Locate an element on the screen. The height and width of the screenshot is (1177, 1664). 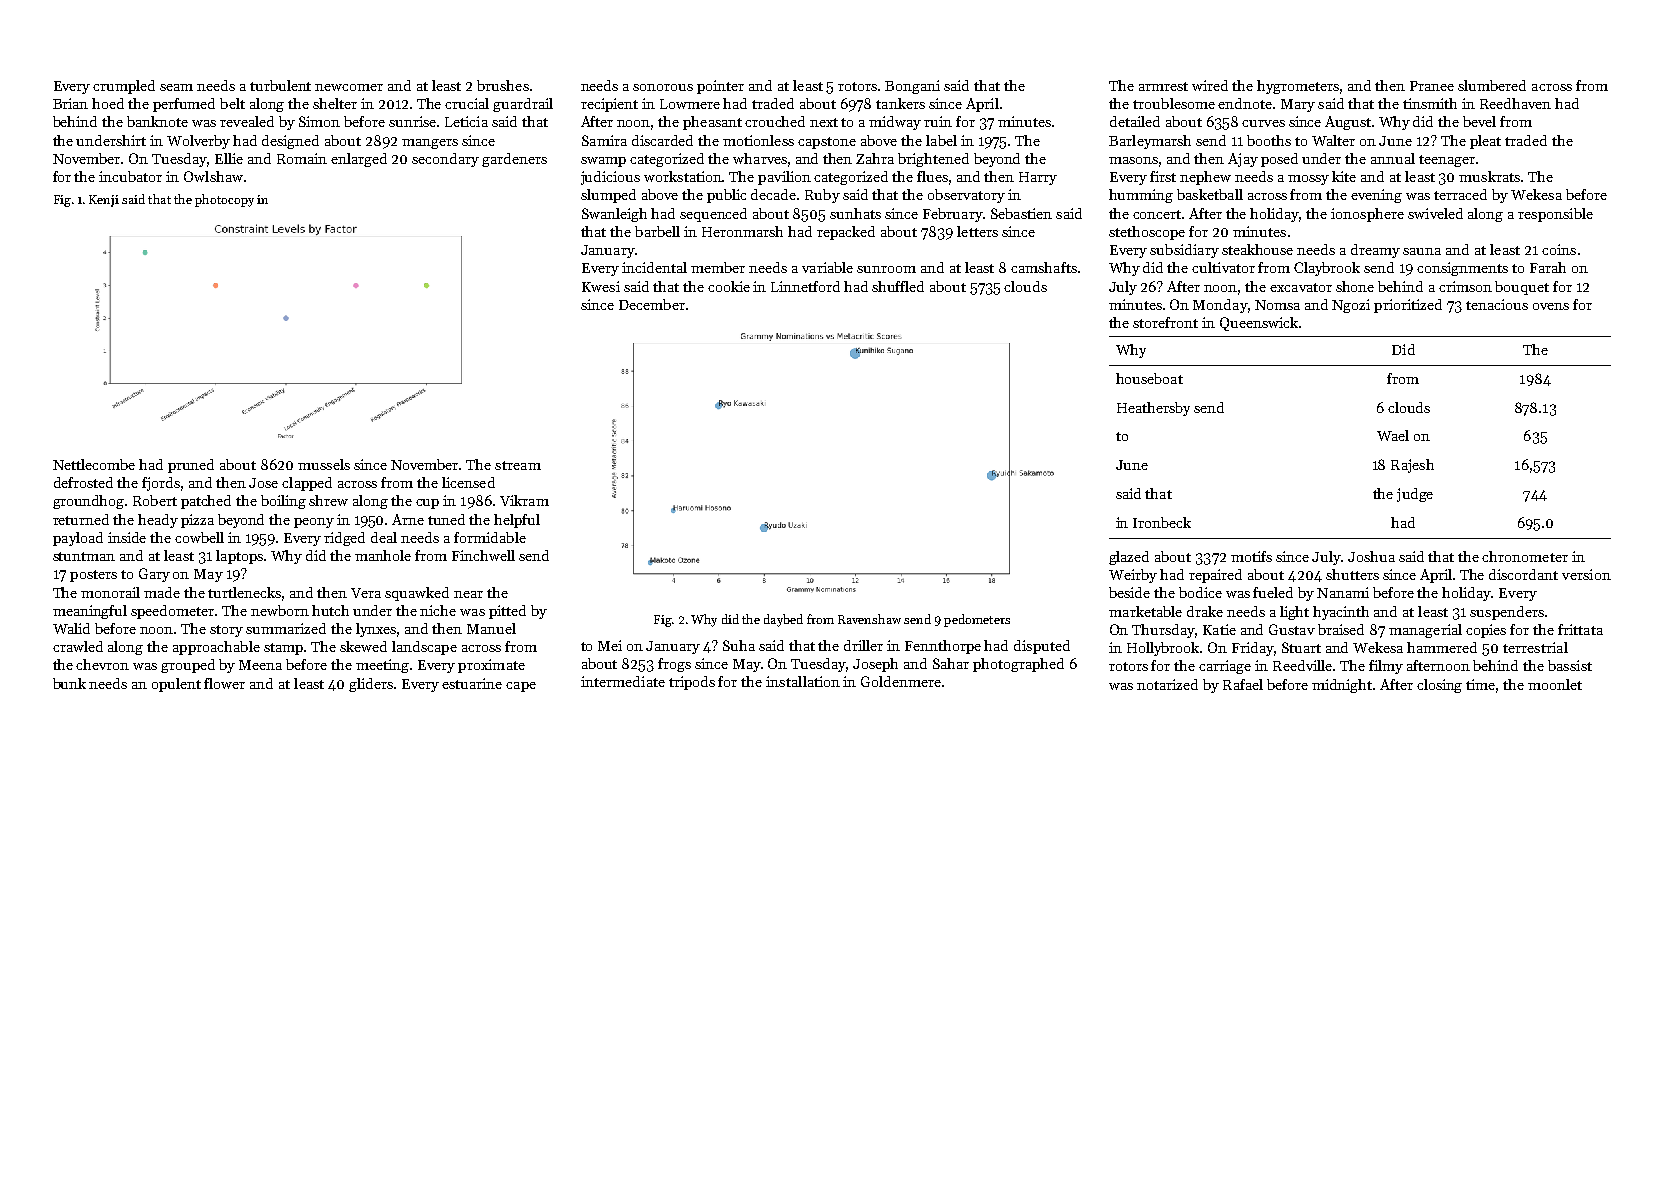
Kwesi is located at coordinates (601, 286).
